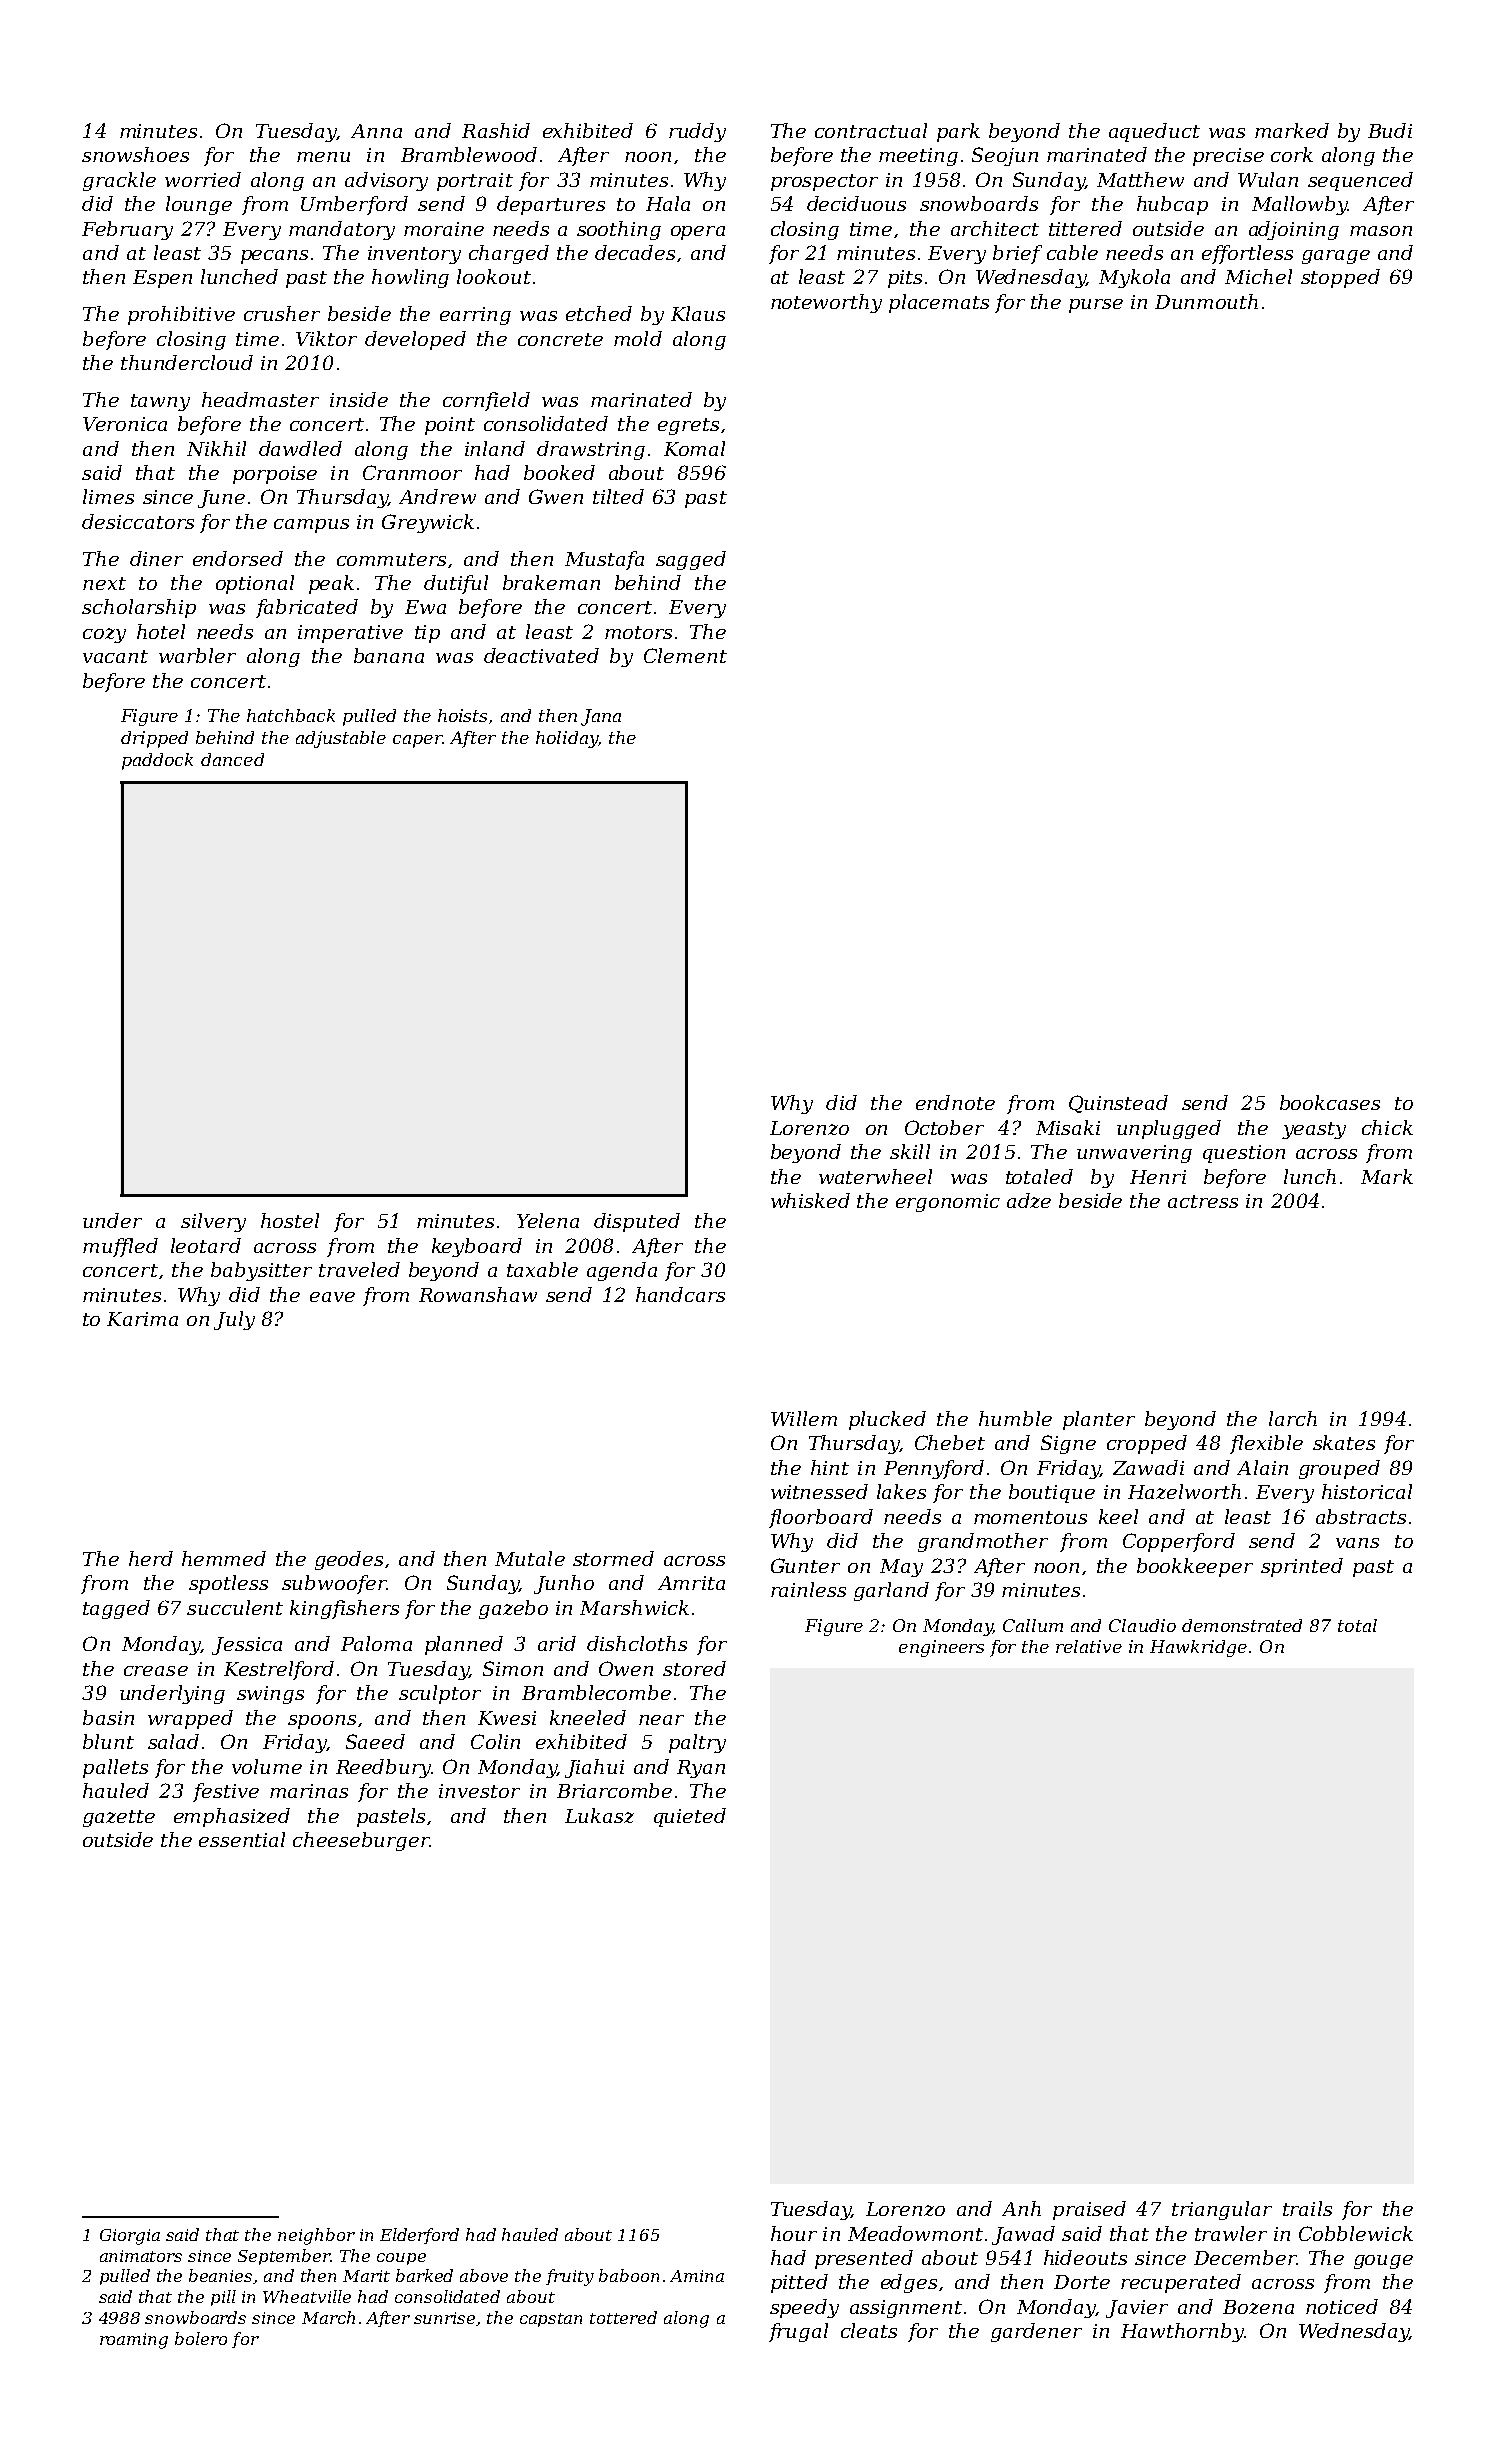  I want to click on park, so click(958, 132).
